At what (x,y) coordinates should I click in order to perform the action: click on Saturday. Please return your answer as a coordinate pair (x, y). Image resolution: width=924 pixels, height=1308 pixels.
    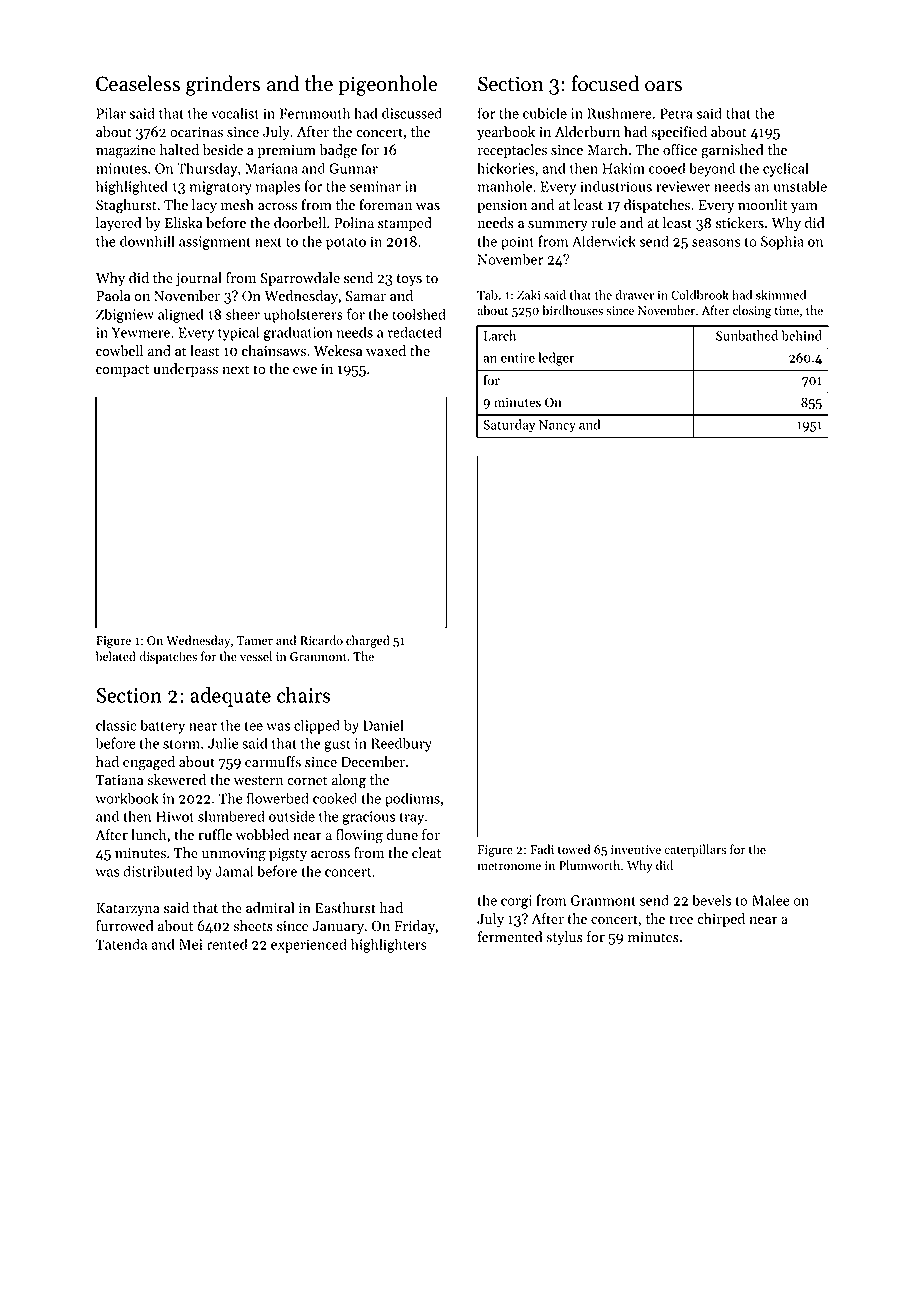
    Looking at the image, I should click on (509, 426).
